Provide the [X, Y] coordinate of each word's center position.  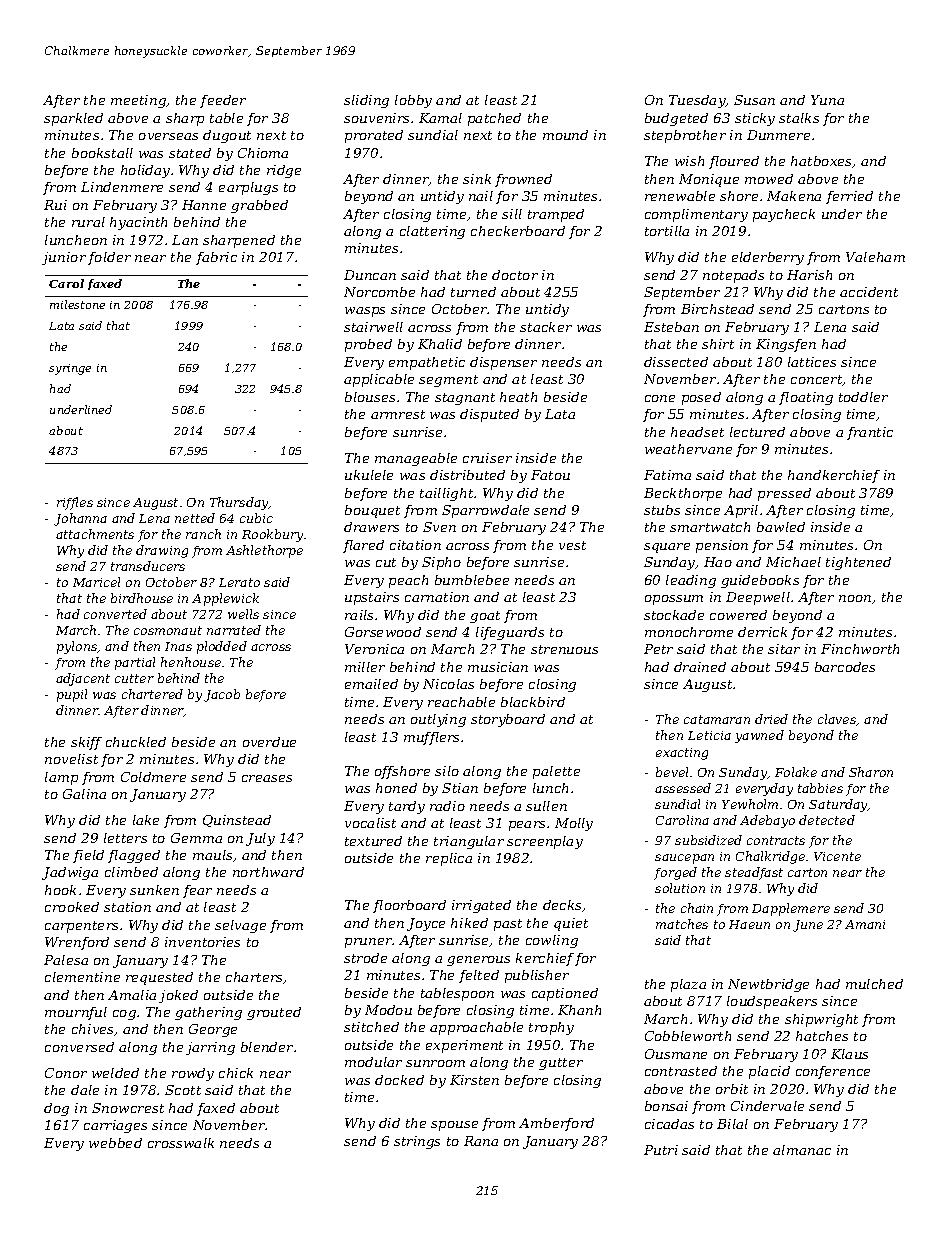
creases [267, 778]
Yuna [827, 100]
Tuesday [697, 101]
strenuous [564, 649]
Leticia [709, 735]
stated [190, 153]
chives [93, 1030]
